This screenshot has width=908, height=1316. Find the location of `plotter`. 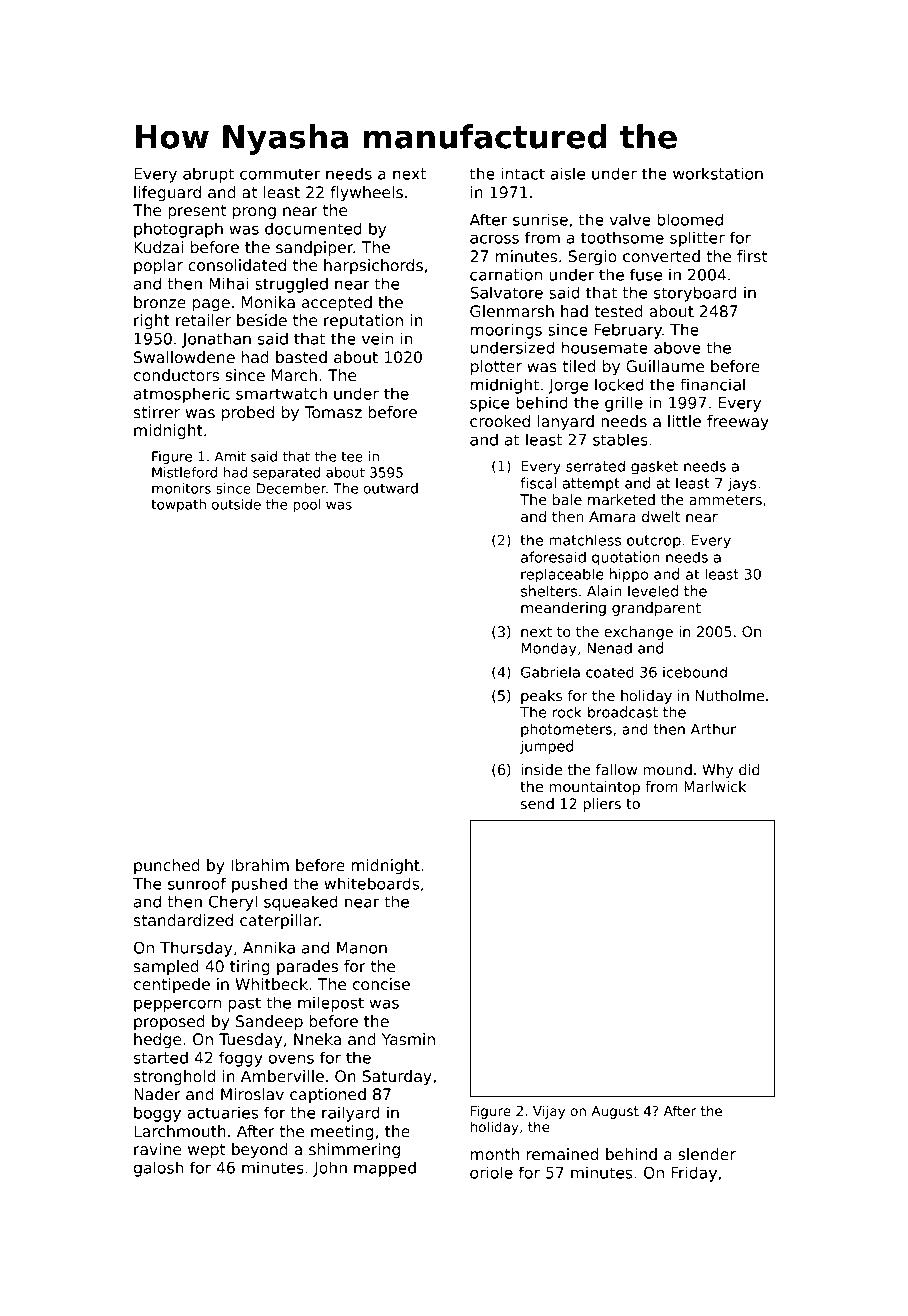

plotter is located at coordinates (496, 367).
